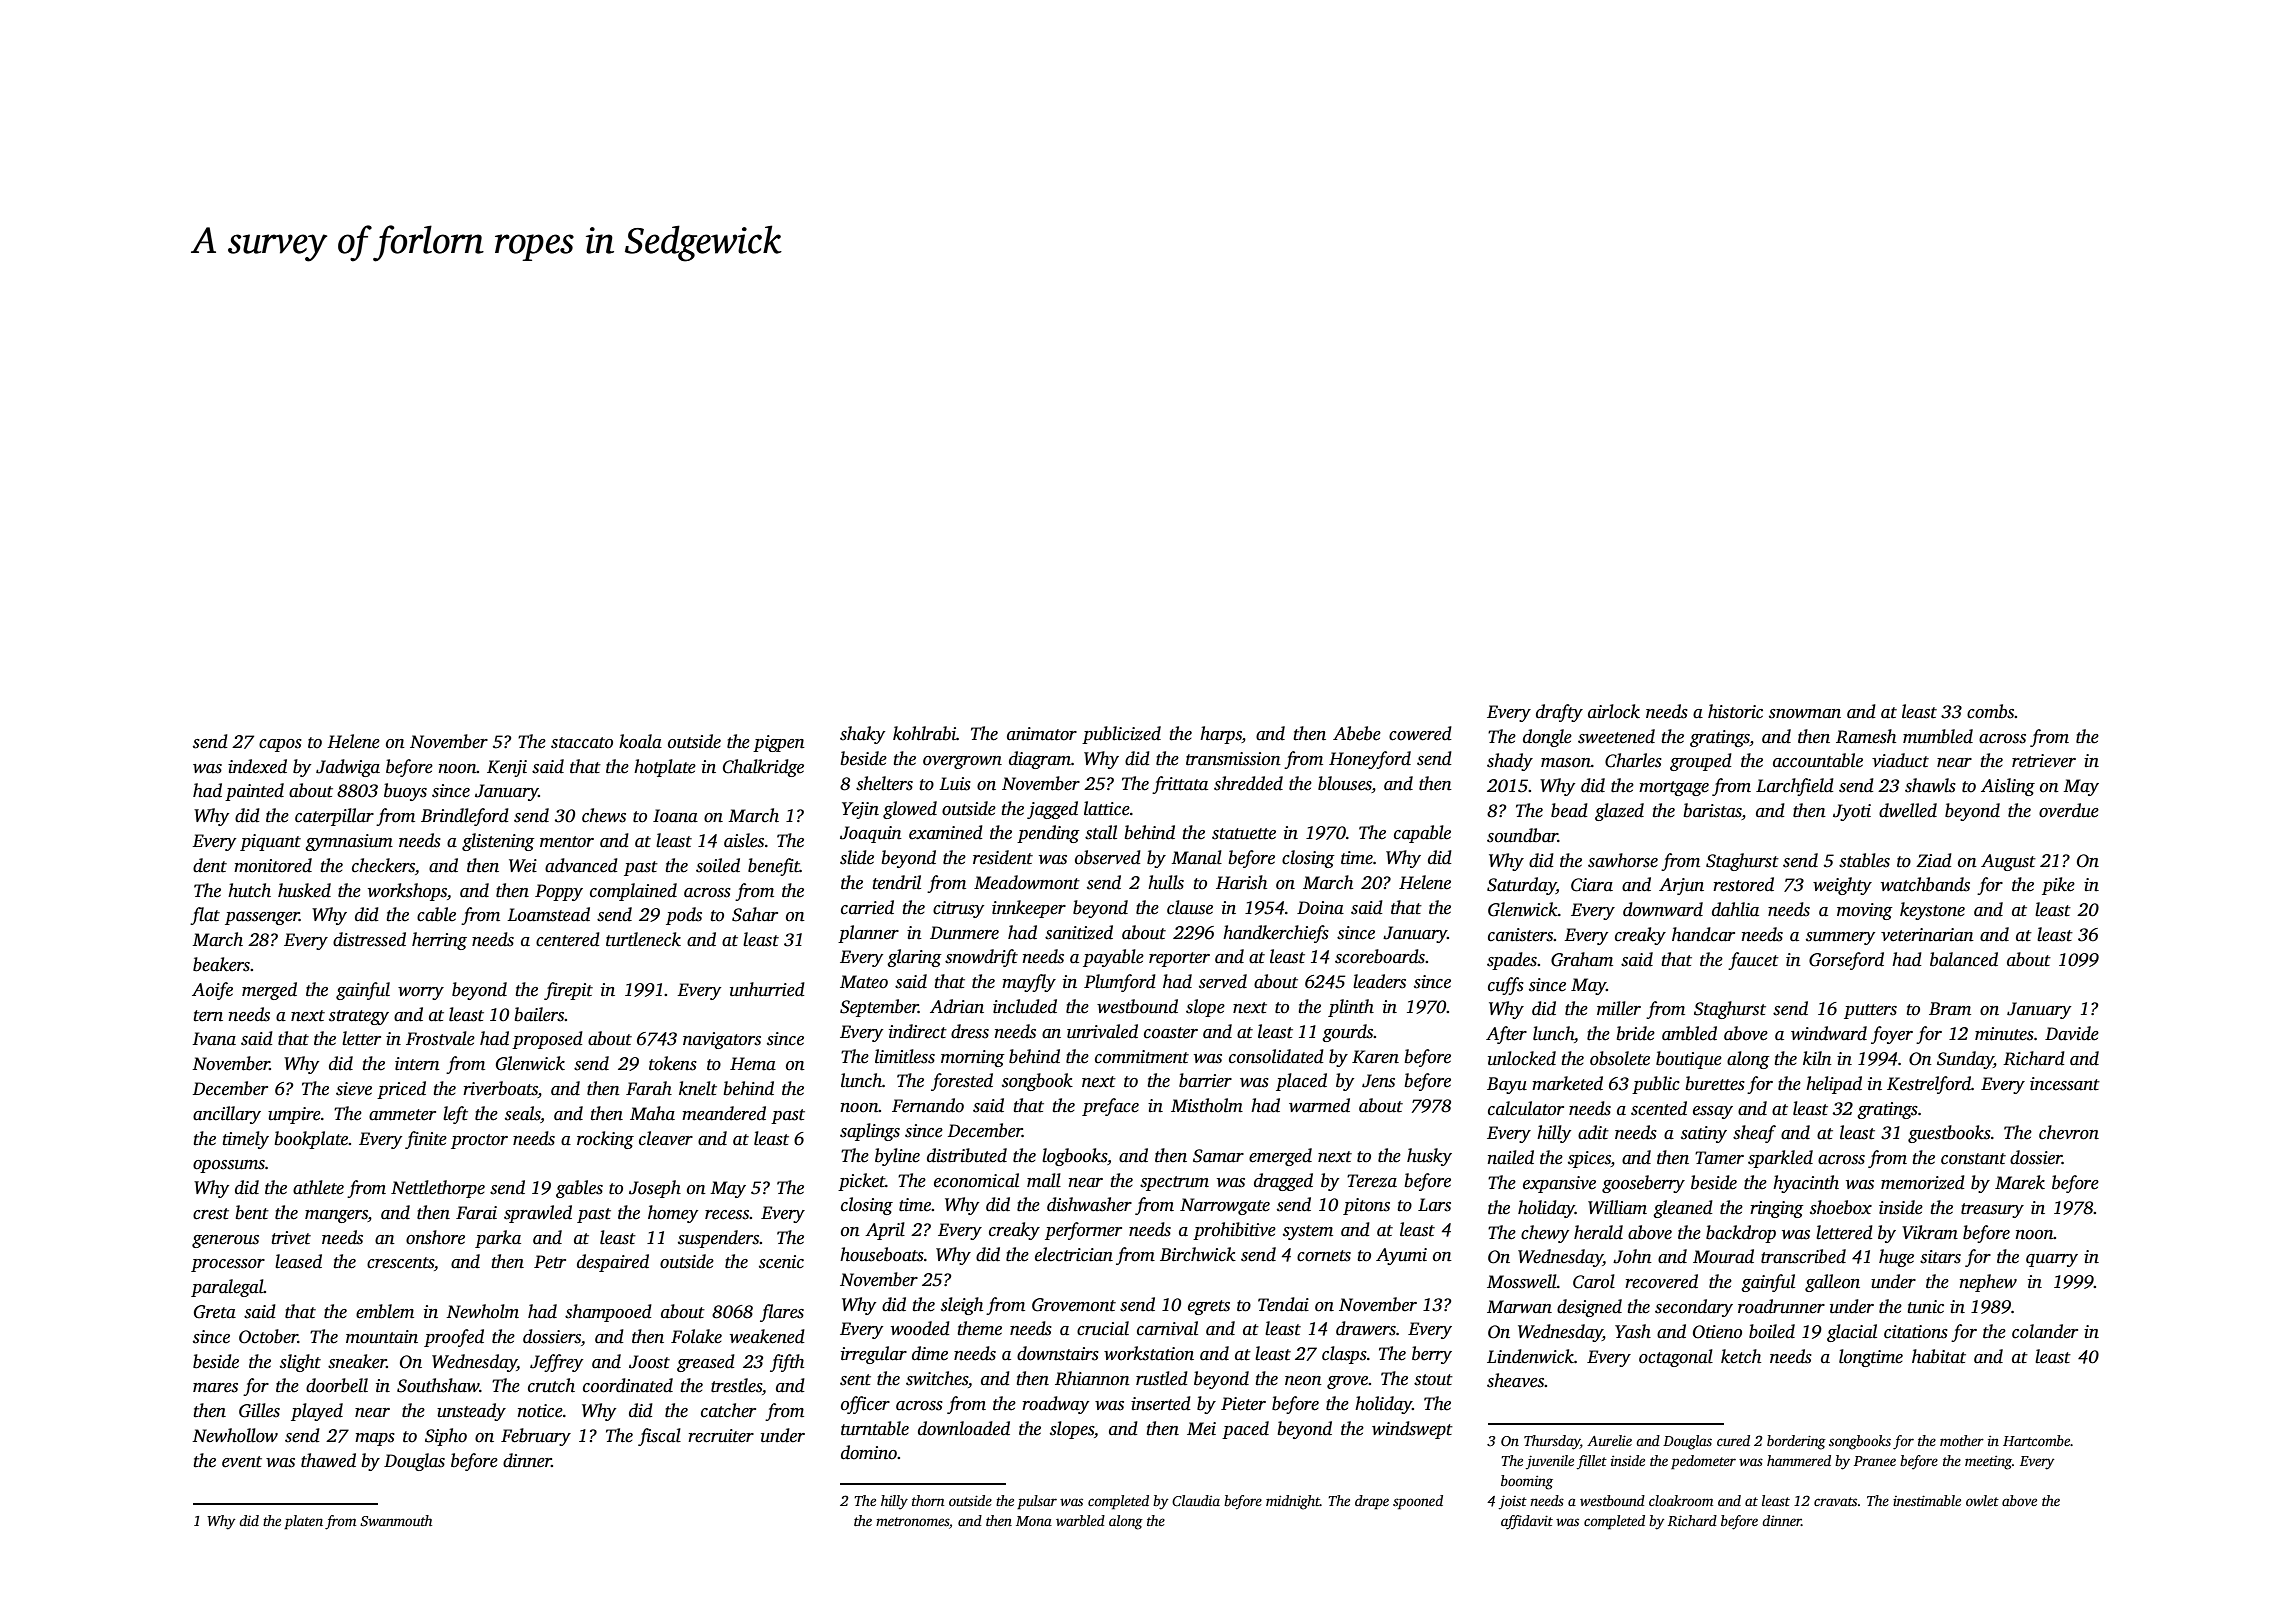 This screenshot has height=1620, width=2292. What do you see at coordinates (1735, 711) in the screenshot?
I see `historic` at bounding box center [1735, 711].
